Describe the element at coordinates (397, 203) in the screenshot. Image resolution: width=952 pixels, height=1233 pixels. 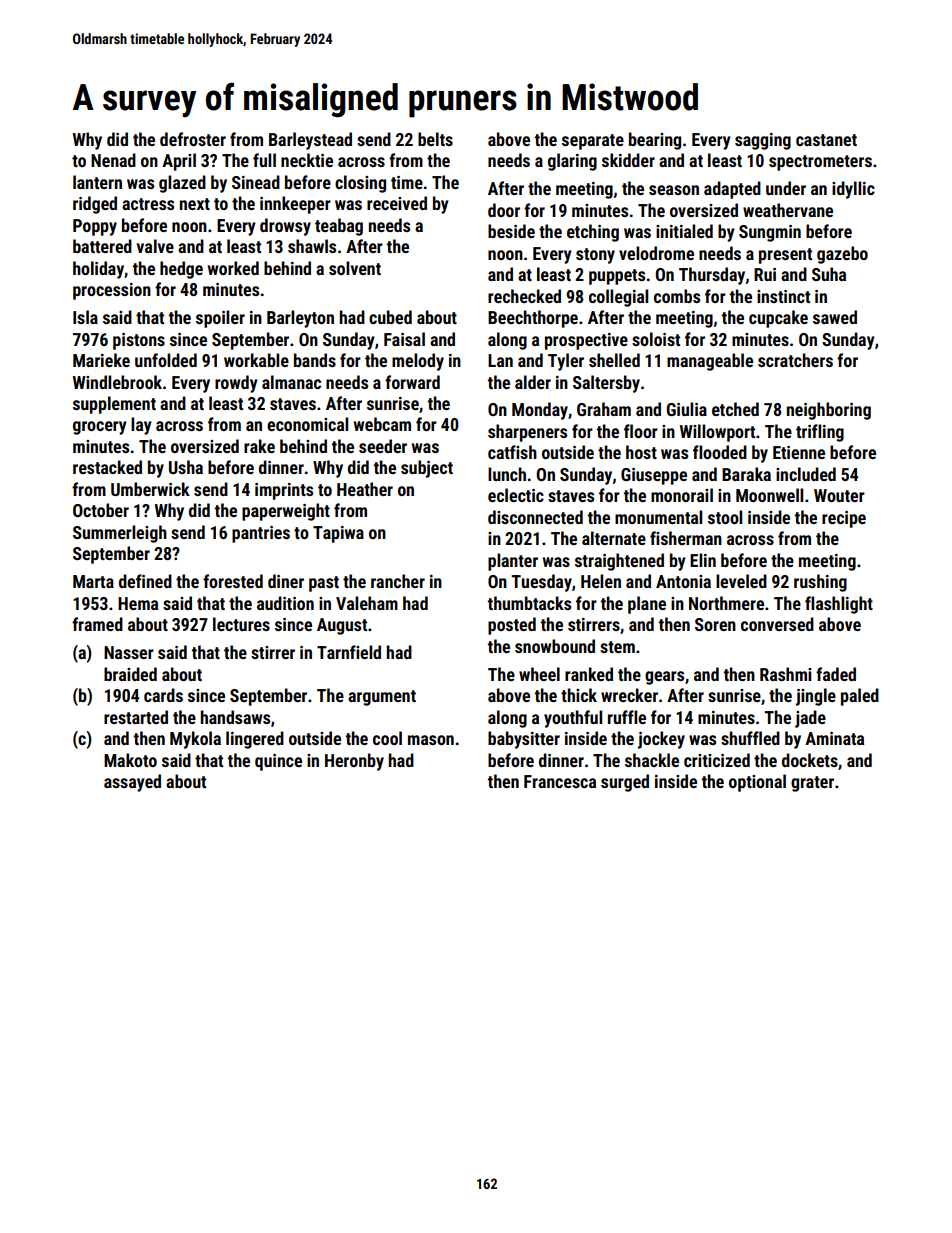
I see `received` at that location.
